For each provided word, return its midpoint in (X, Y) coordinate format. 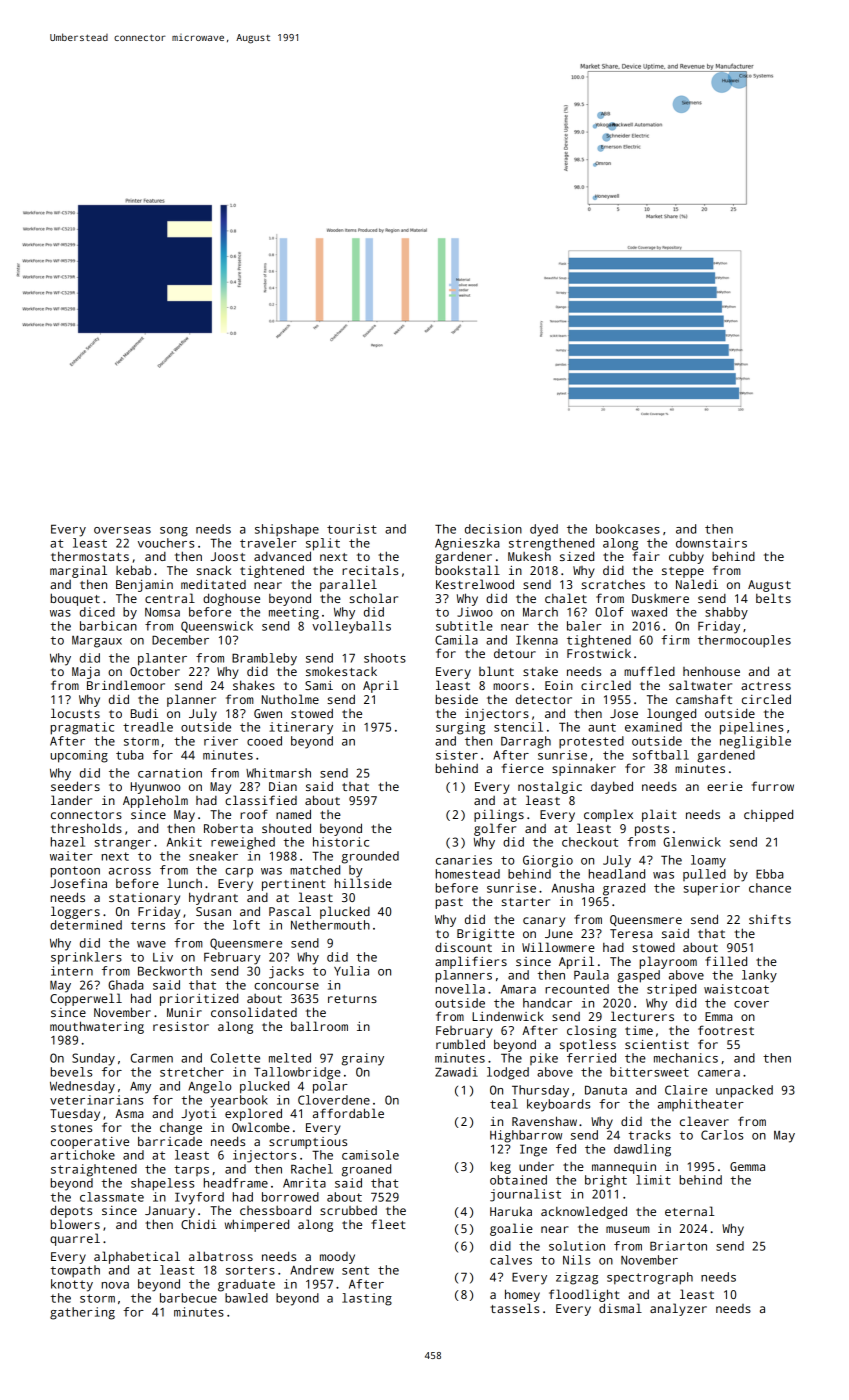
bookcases (628, 529)
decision (493, 529)
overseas (122, 530)
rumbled (460, 1044)
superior (712, 889)
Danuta (606, 1090)
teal (504, 1104)
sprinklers (86, 958)
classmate (112, 1197)
